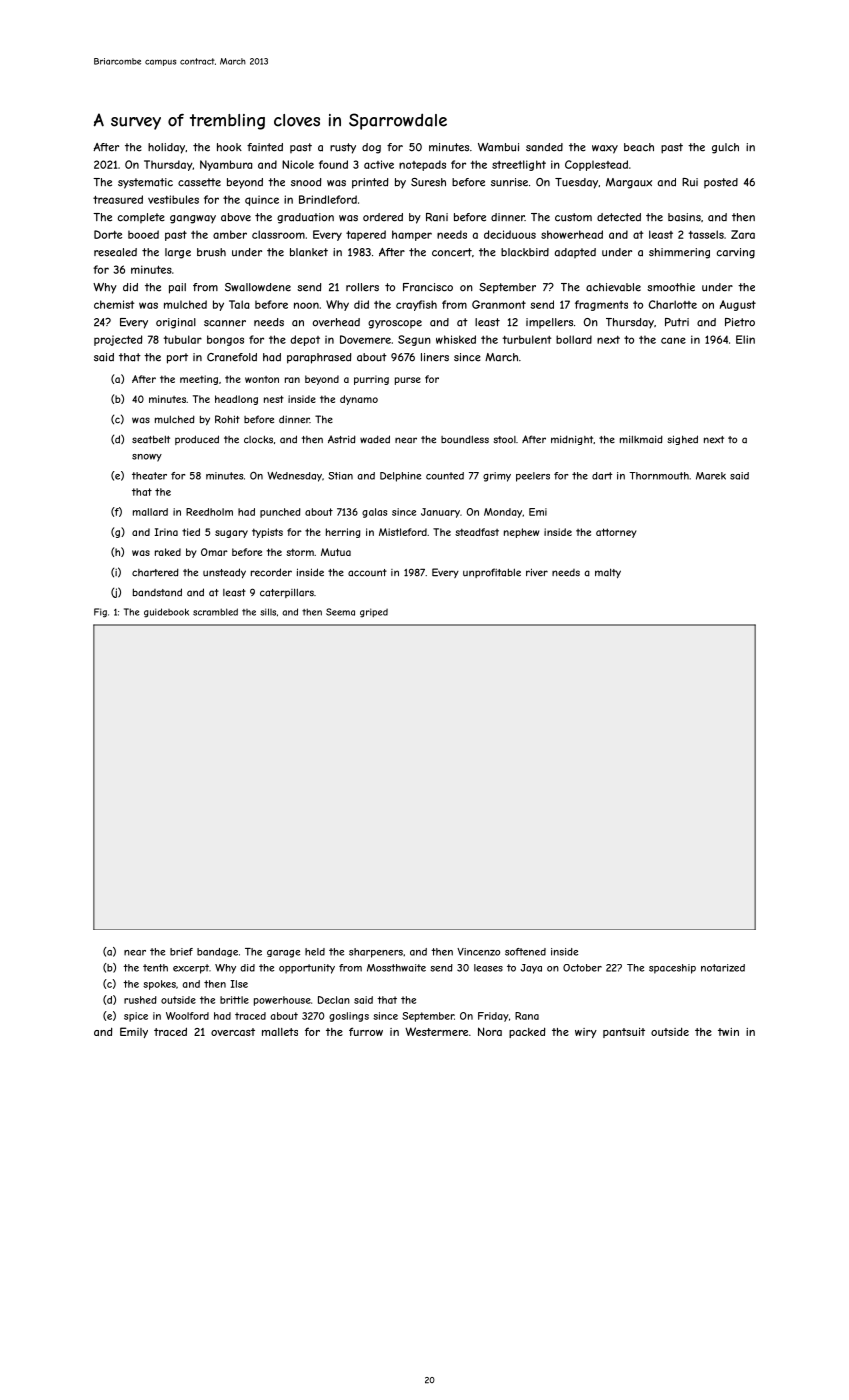 The width and height of the screenshot is (849, 1400). Describe the element at coordinates (525, 952) in the screenshot. I see `softened` at that location.
